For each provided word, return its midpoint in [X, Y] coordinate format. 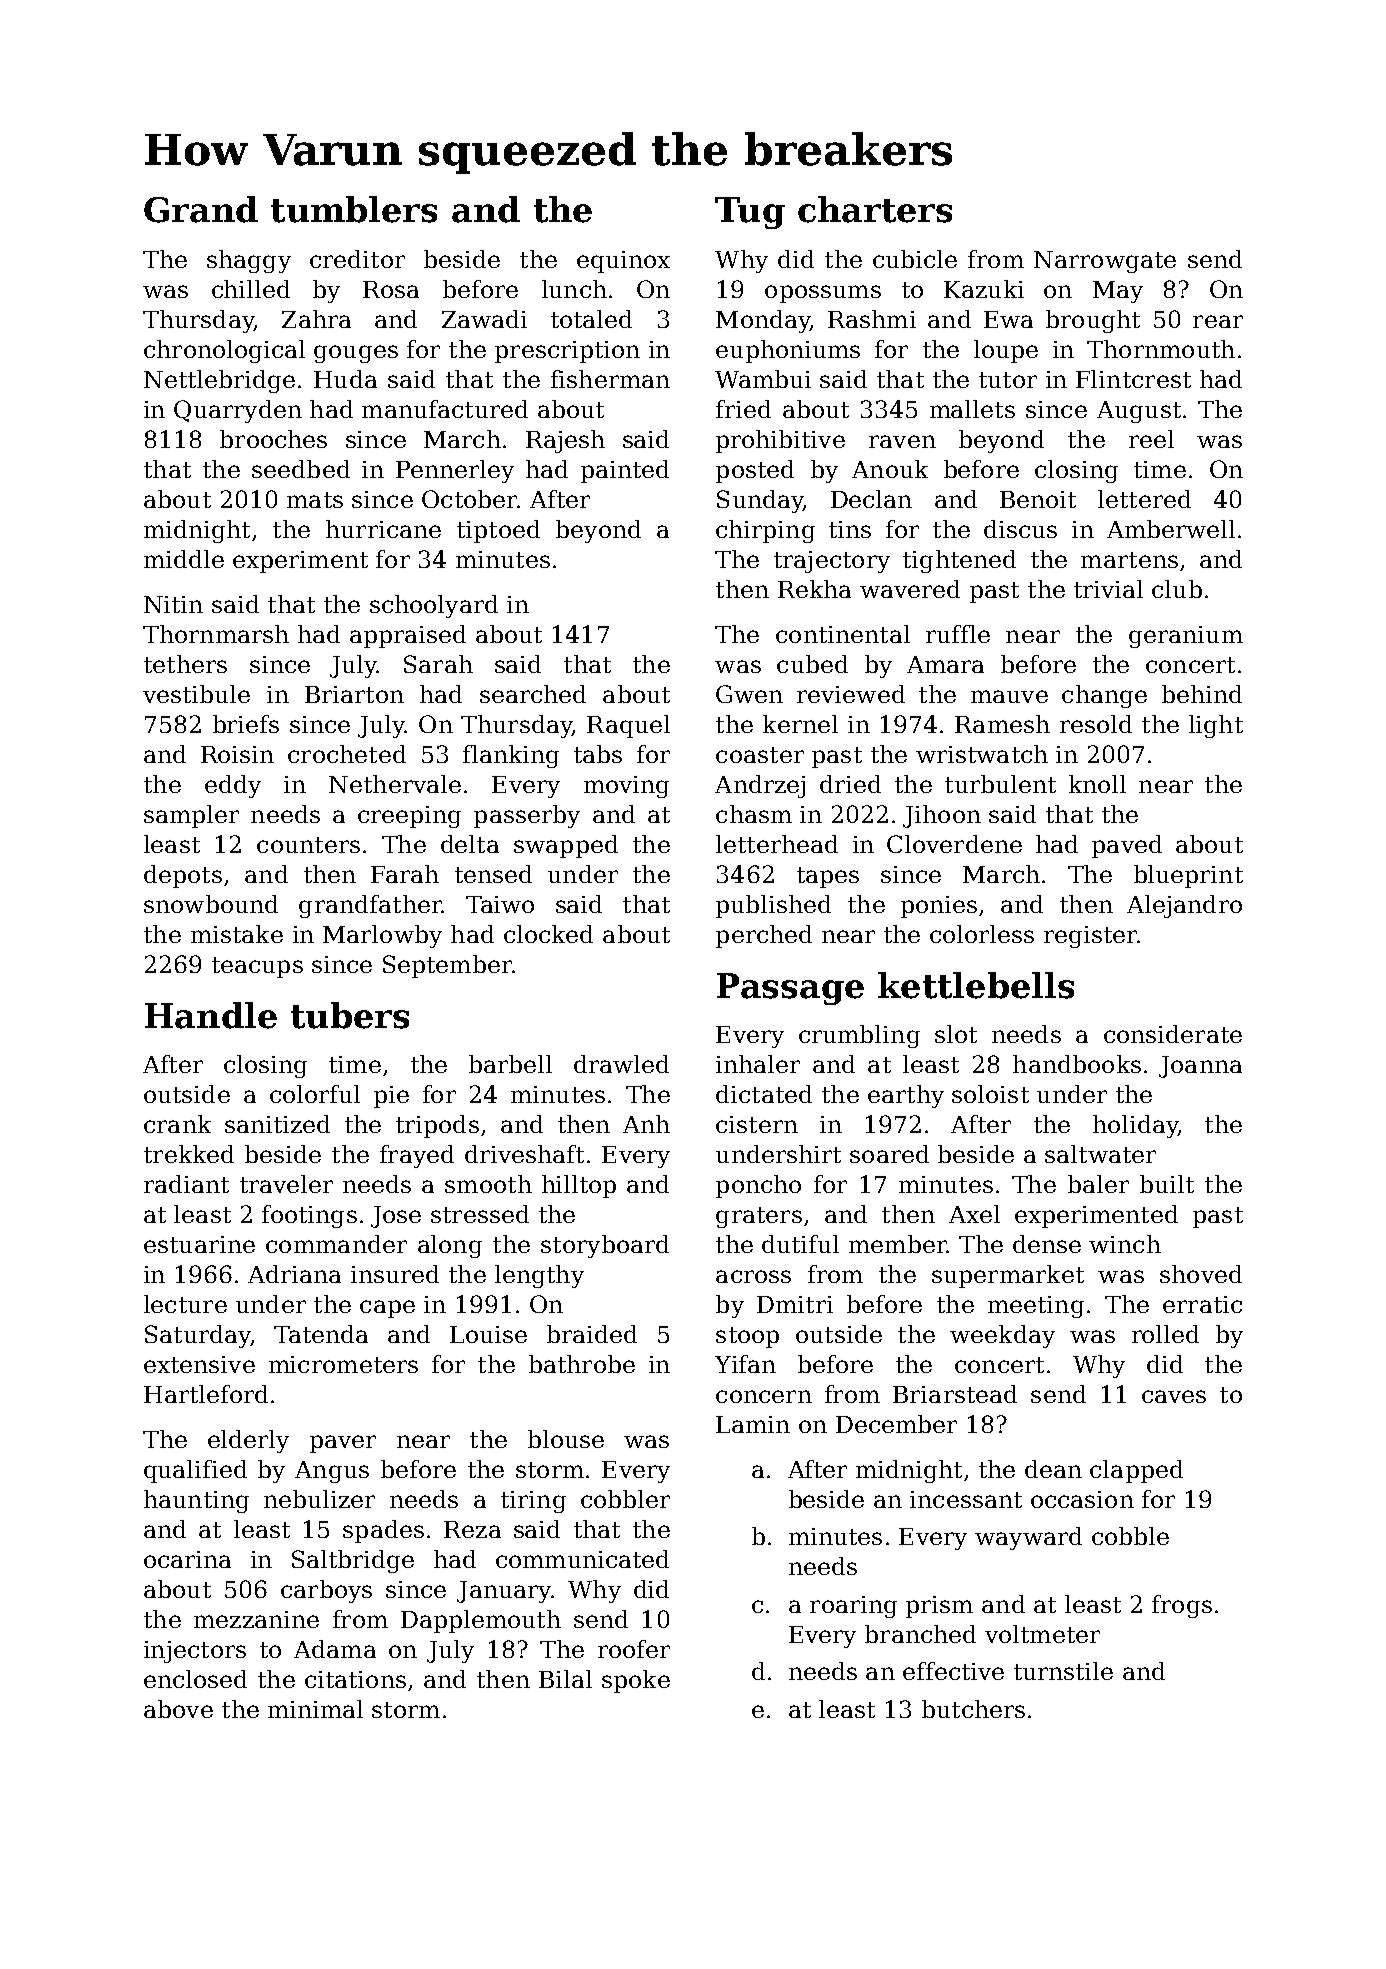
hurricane [383, 529]
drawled [621, 1064]
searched [533, 694]
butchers [973, 1709]
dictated [764, 1094]
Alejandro [1184, 906]
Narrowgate [1105, 262]
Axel [974, 1214]
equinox [623, 262]
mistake [237, 934]
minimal [315, 1709]
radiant [186, 1184]
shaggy [249, 261]
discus [1020, 529]
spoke [636, 1681]
